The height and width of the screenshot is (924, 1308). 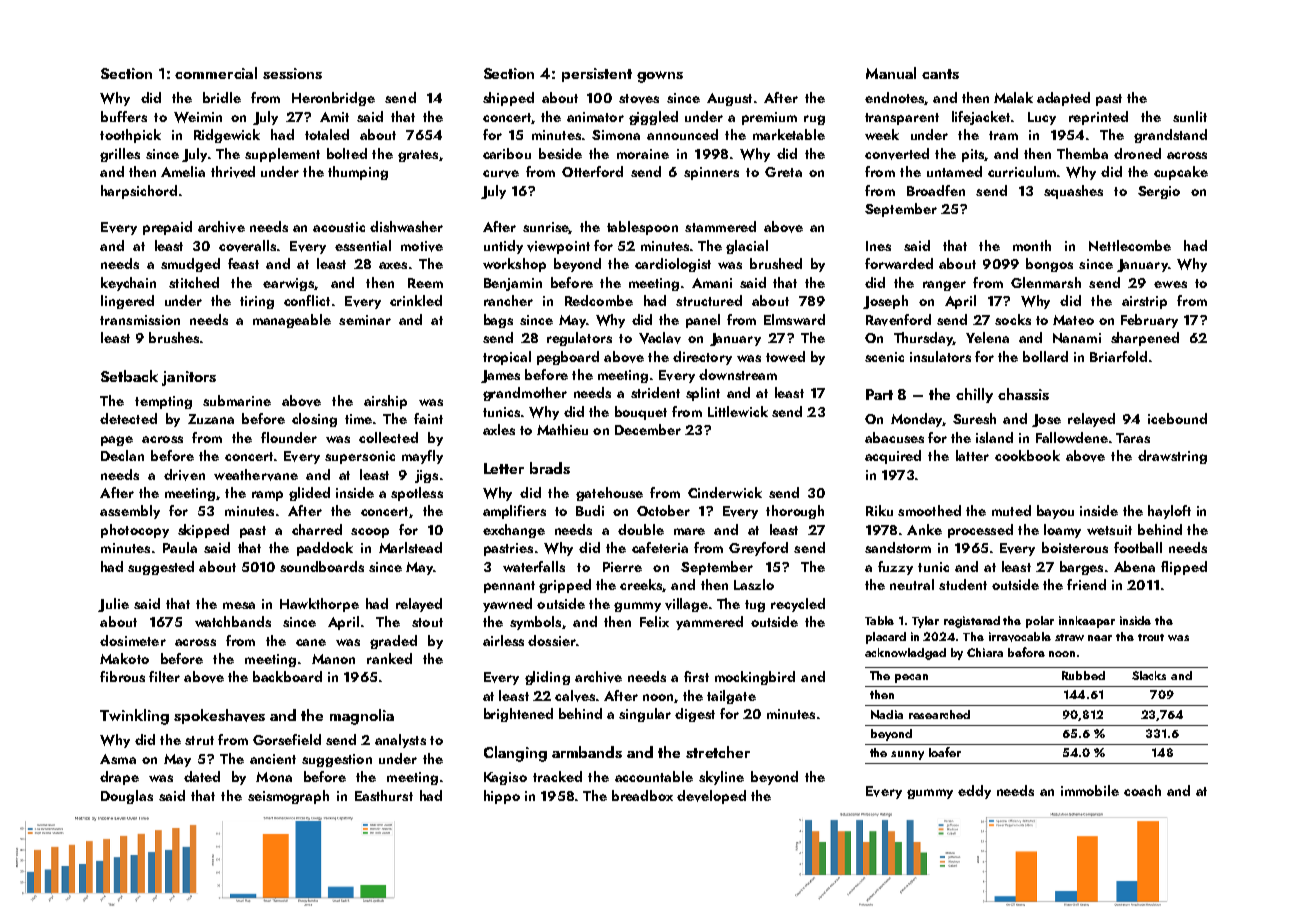 What do you see at coordinates (502, 797) in the screenshot?
I see `hippo` at bounding box center [502, 797].
